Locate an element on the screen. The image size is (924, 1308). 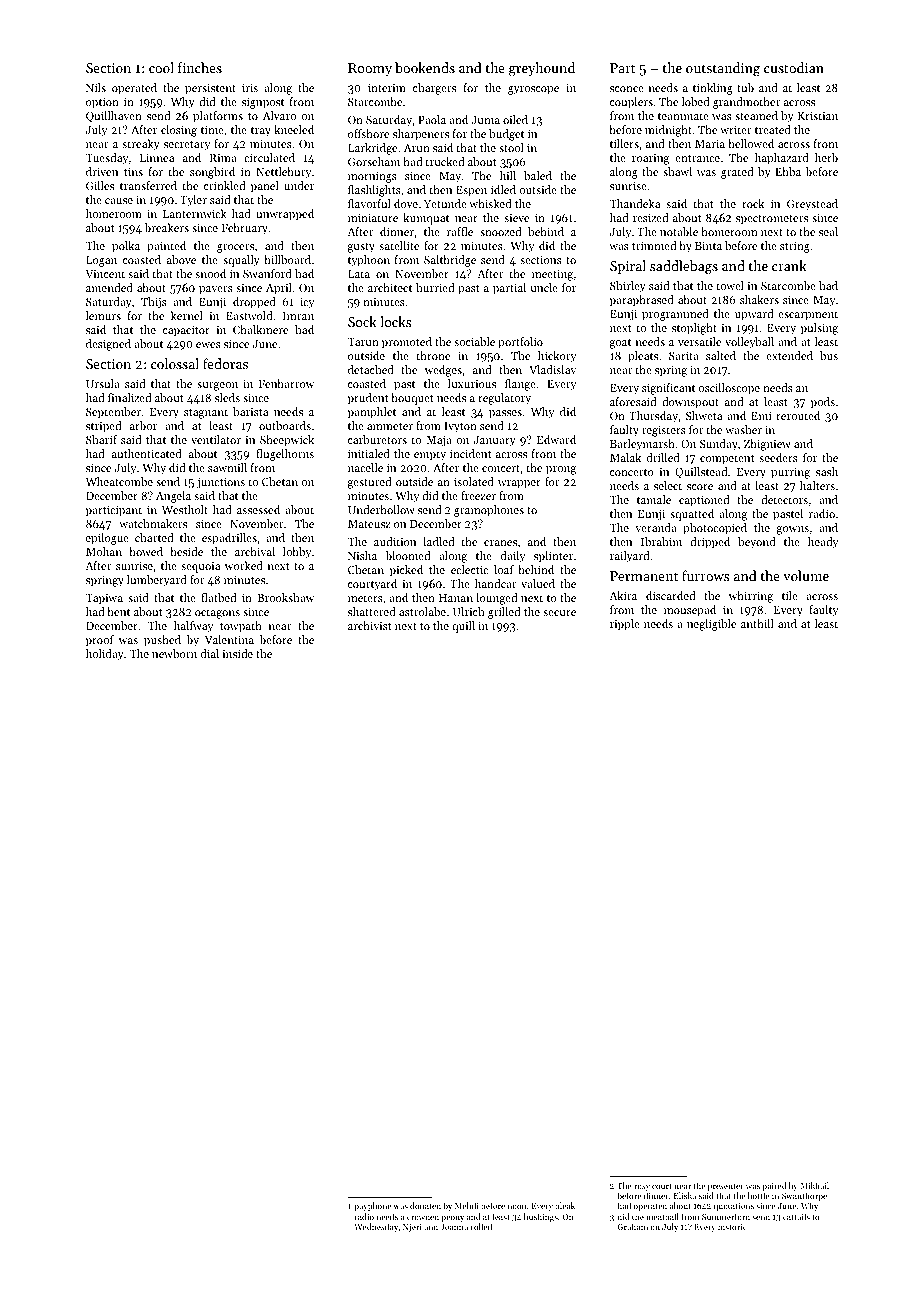
bookends is located at coordinates (425, 67).
